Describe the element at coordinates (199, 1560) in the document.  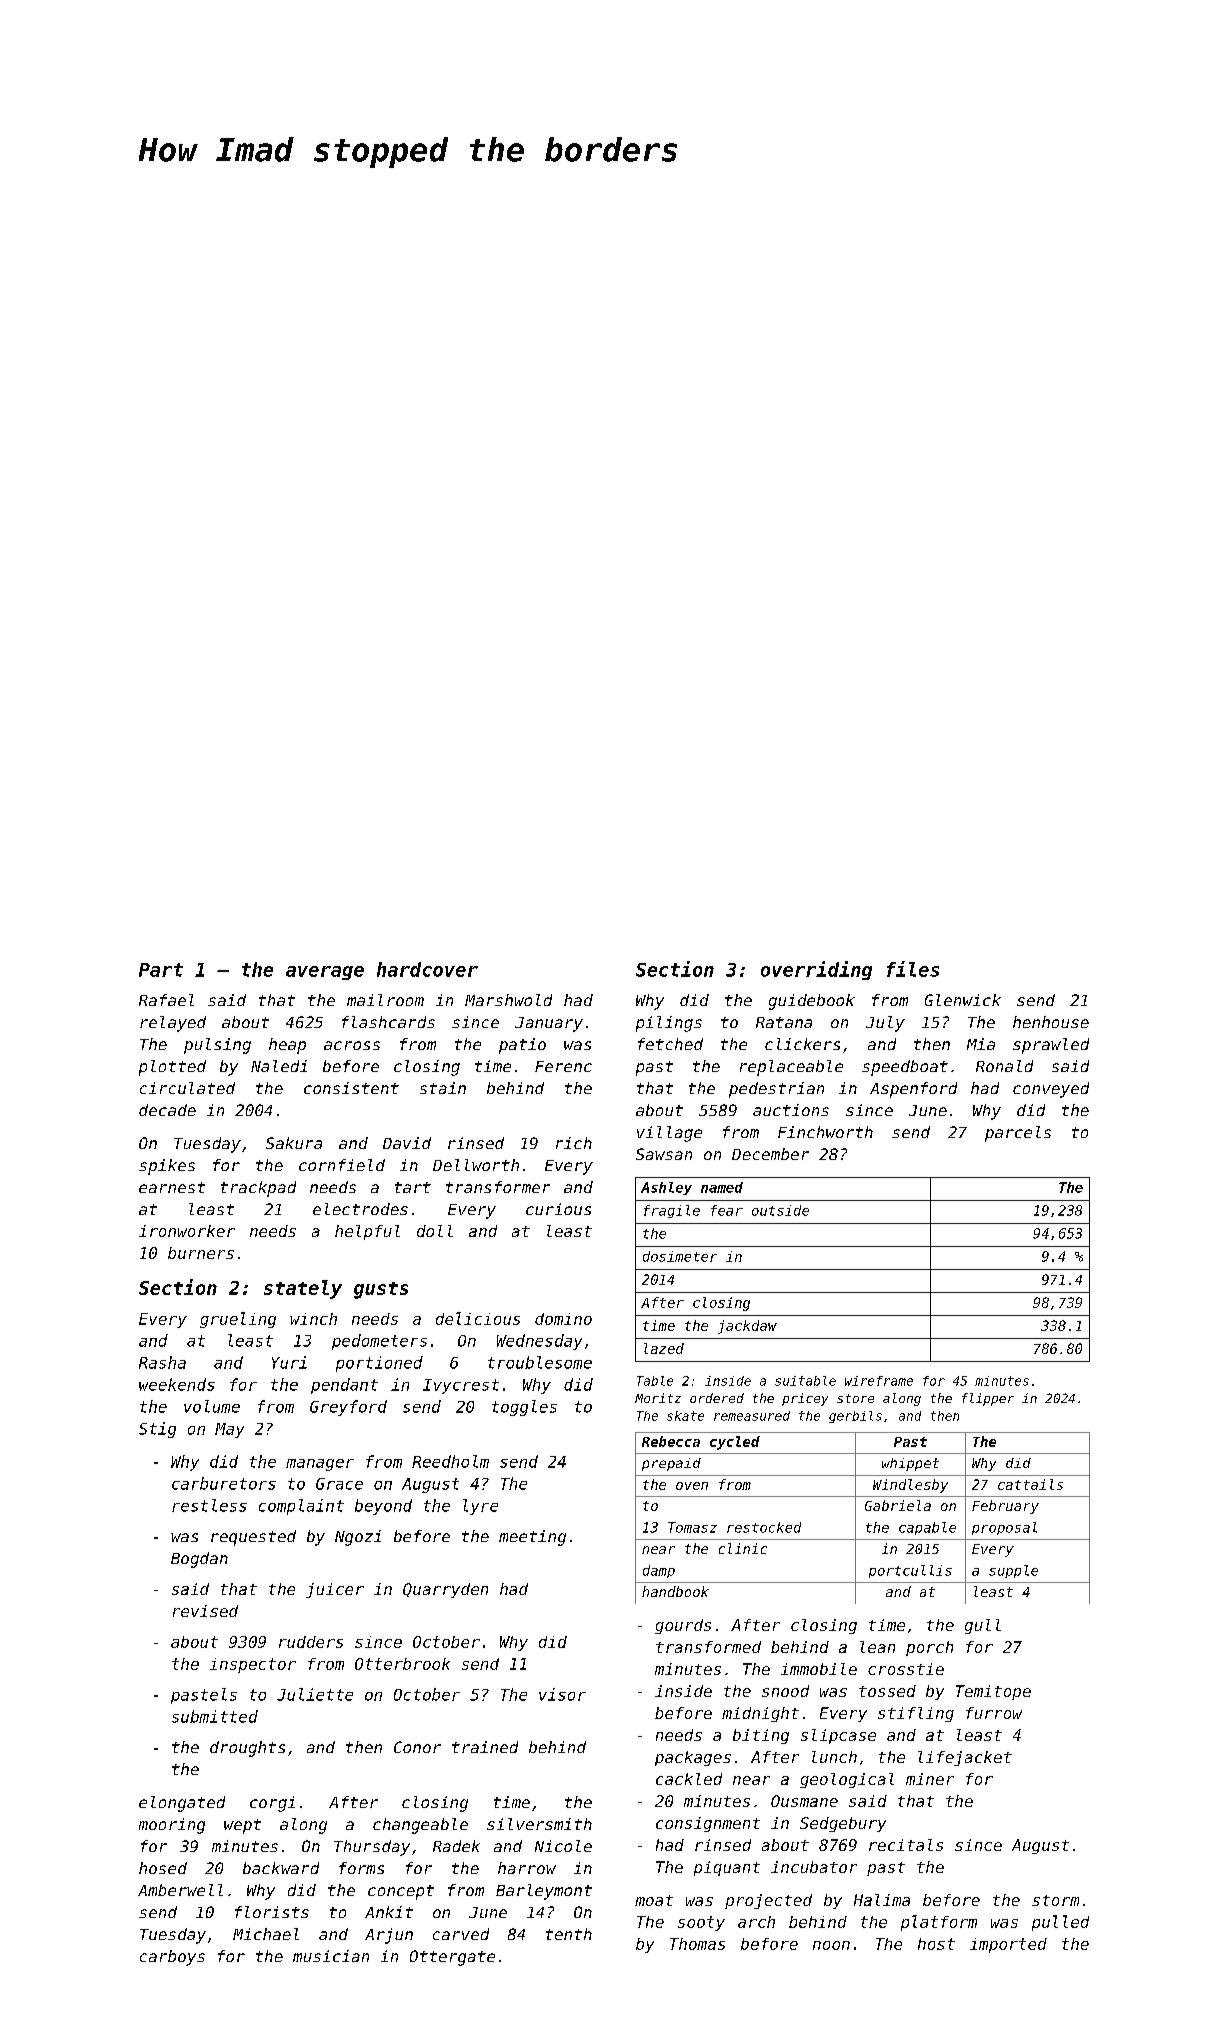
I see `Bogdan` at that location.
